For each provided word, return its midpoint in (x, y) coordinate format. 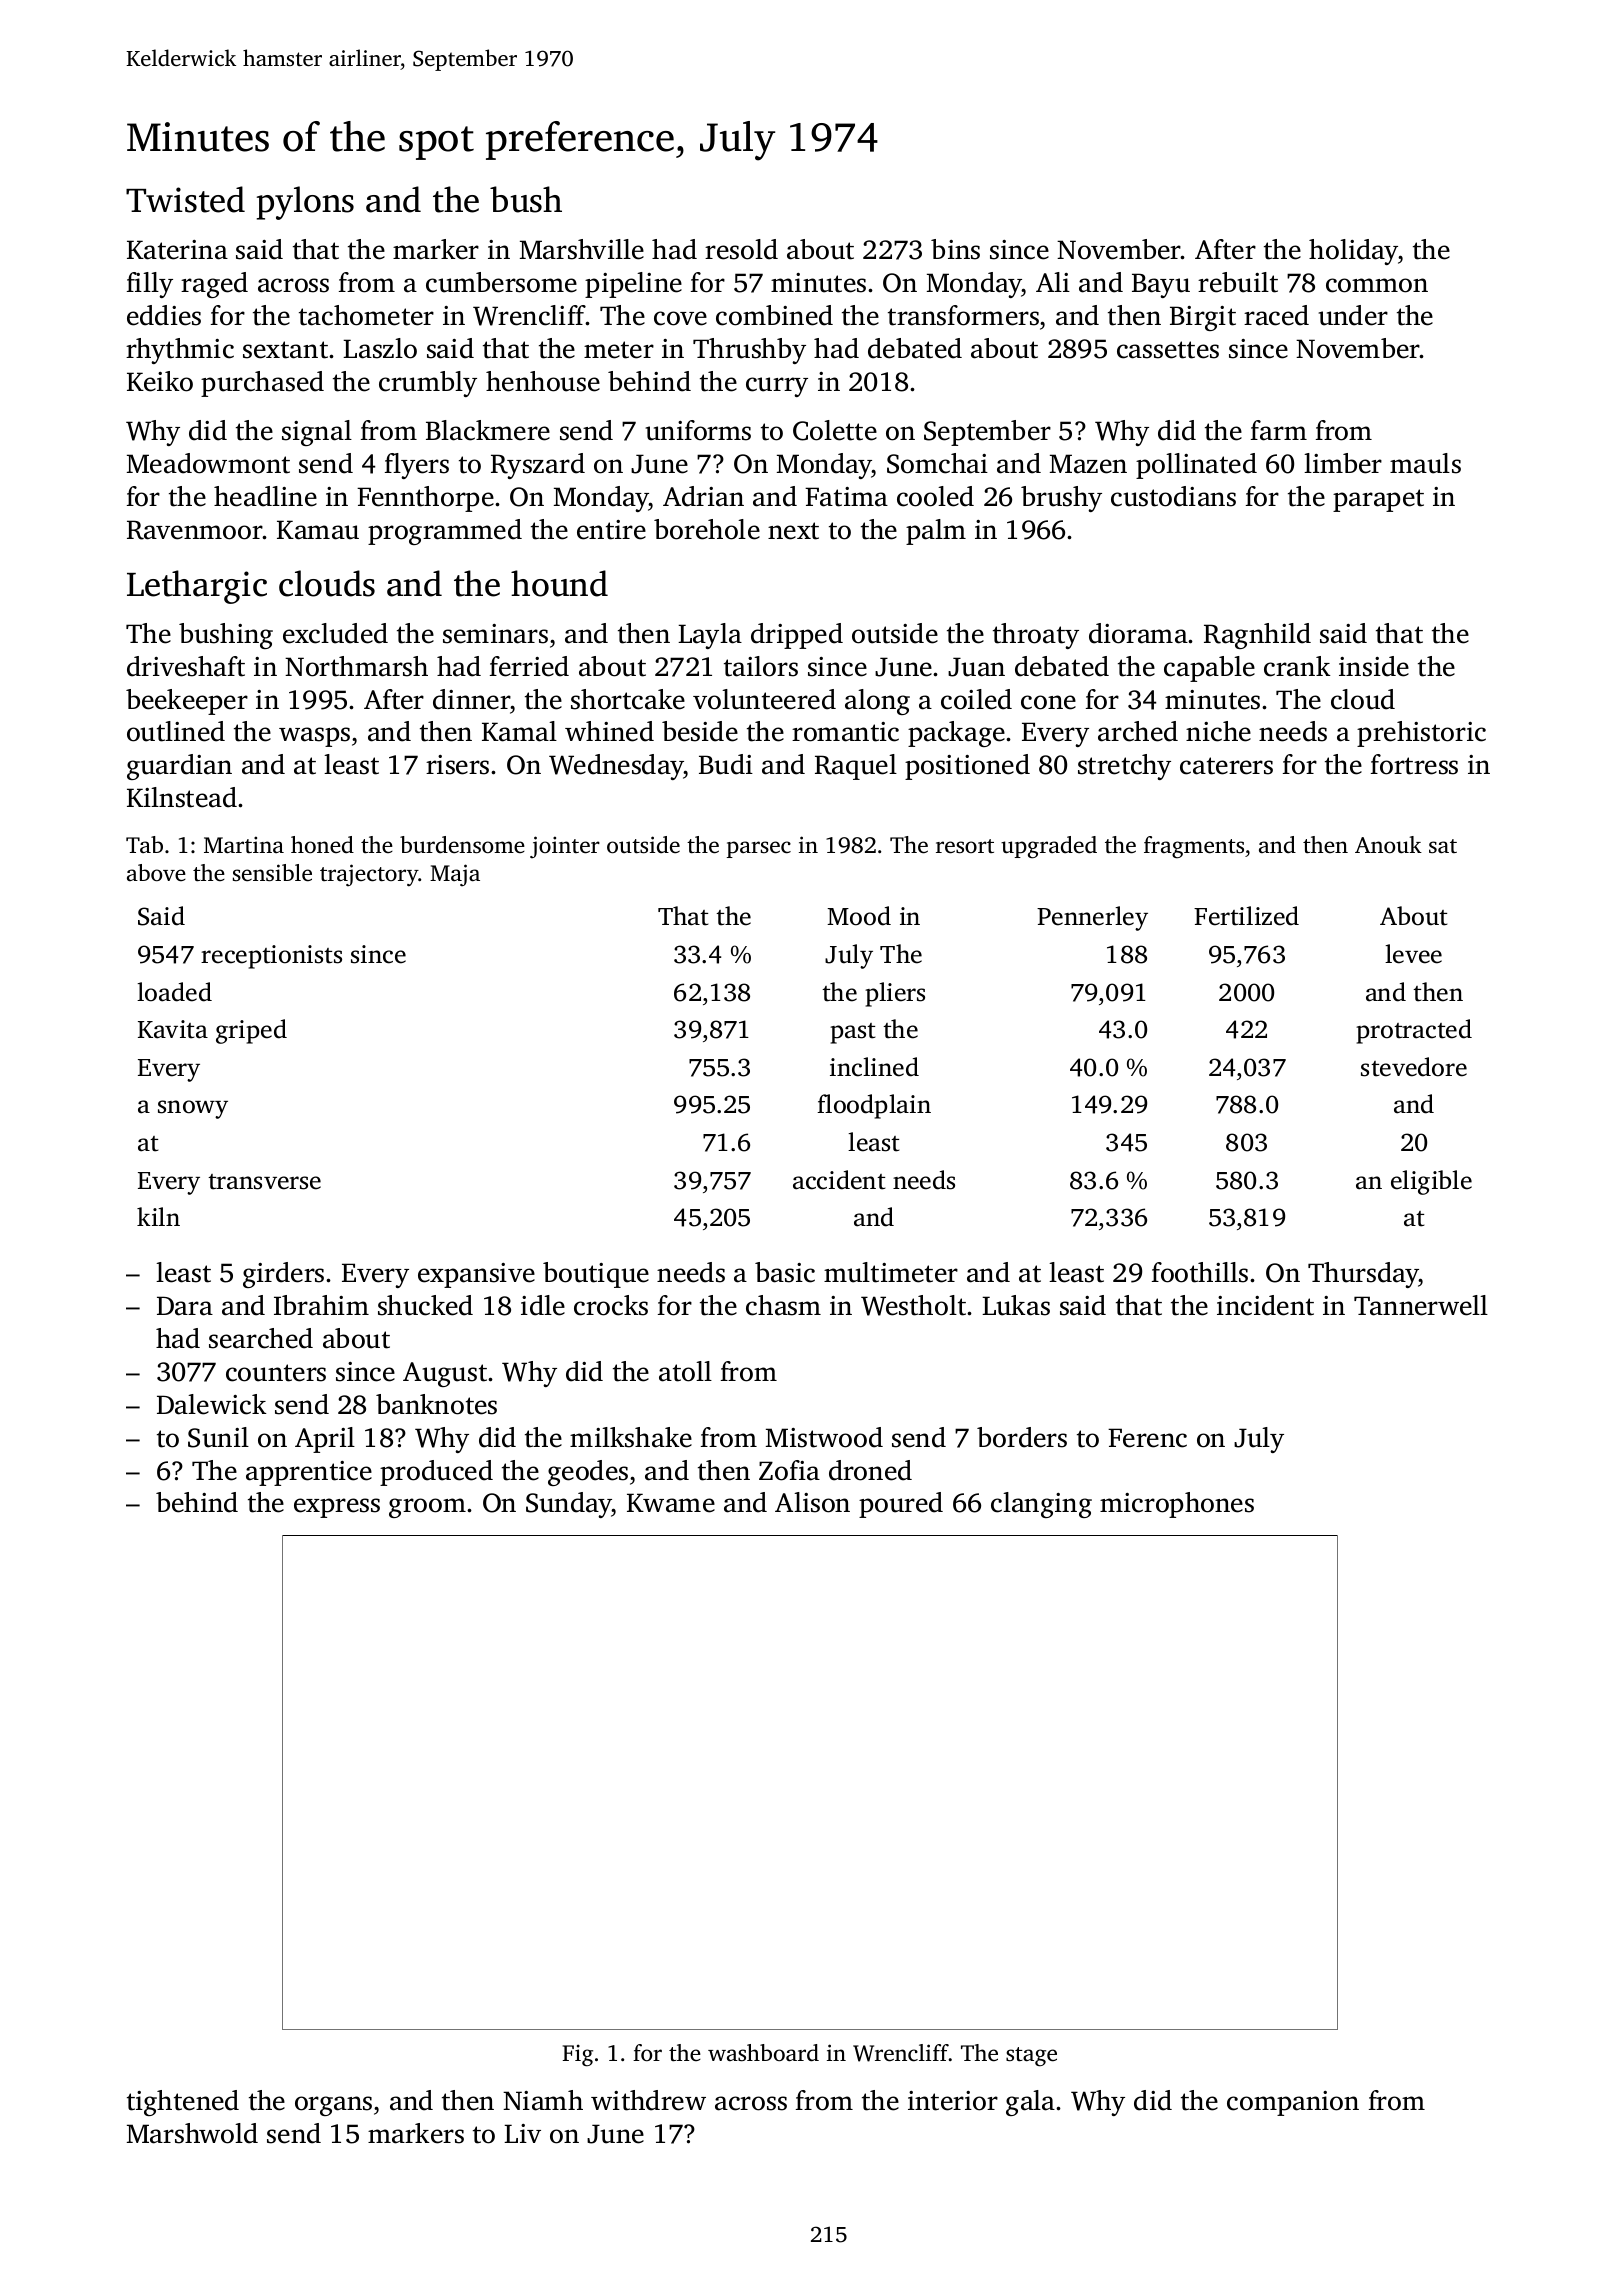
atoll (685, 1371)
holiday (1353, 252)
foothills (1200, 1272)
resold (741, 249)
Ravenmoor (195, 530)
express (337, 1508)
